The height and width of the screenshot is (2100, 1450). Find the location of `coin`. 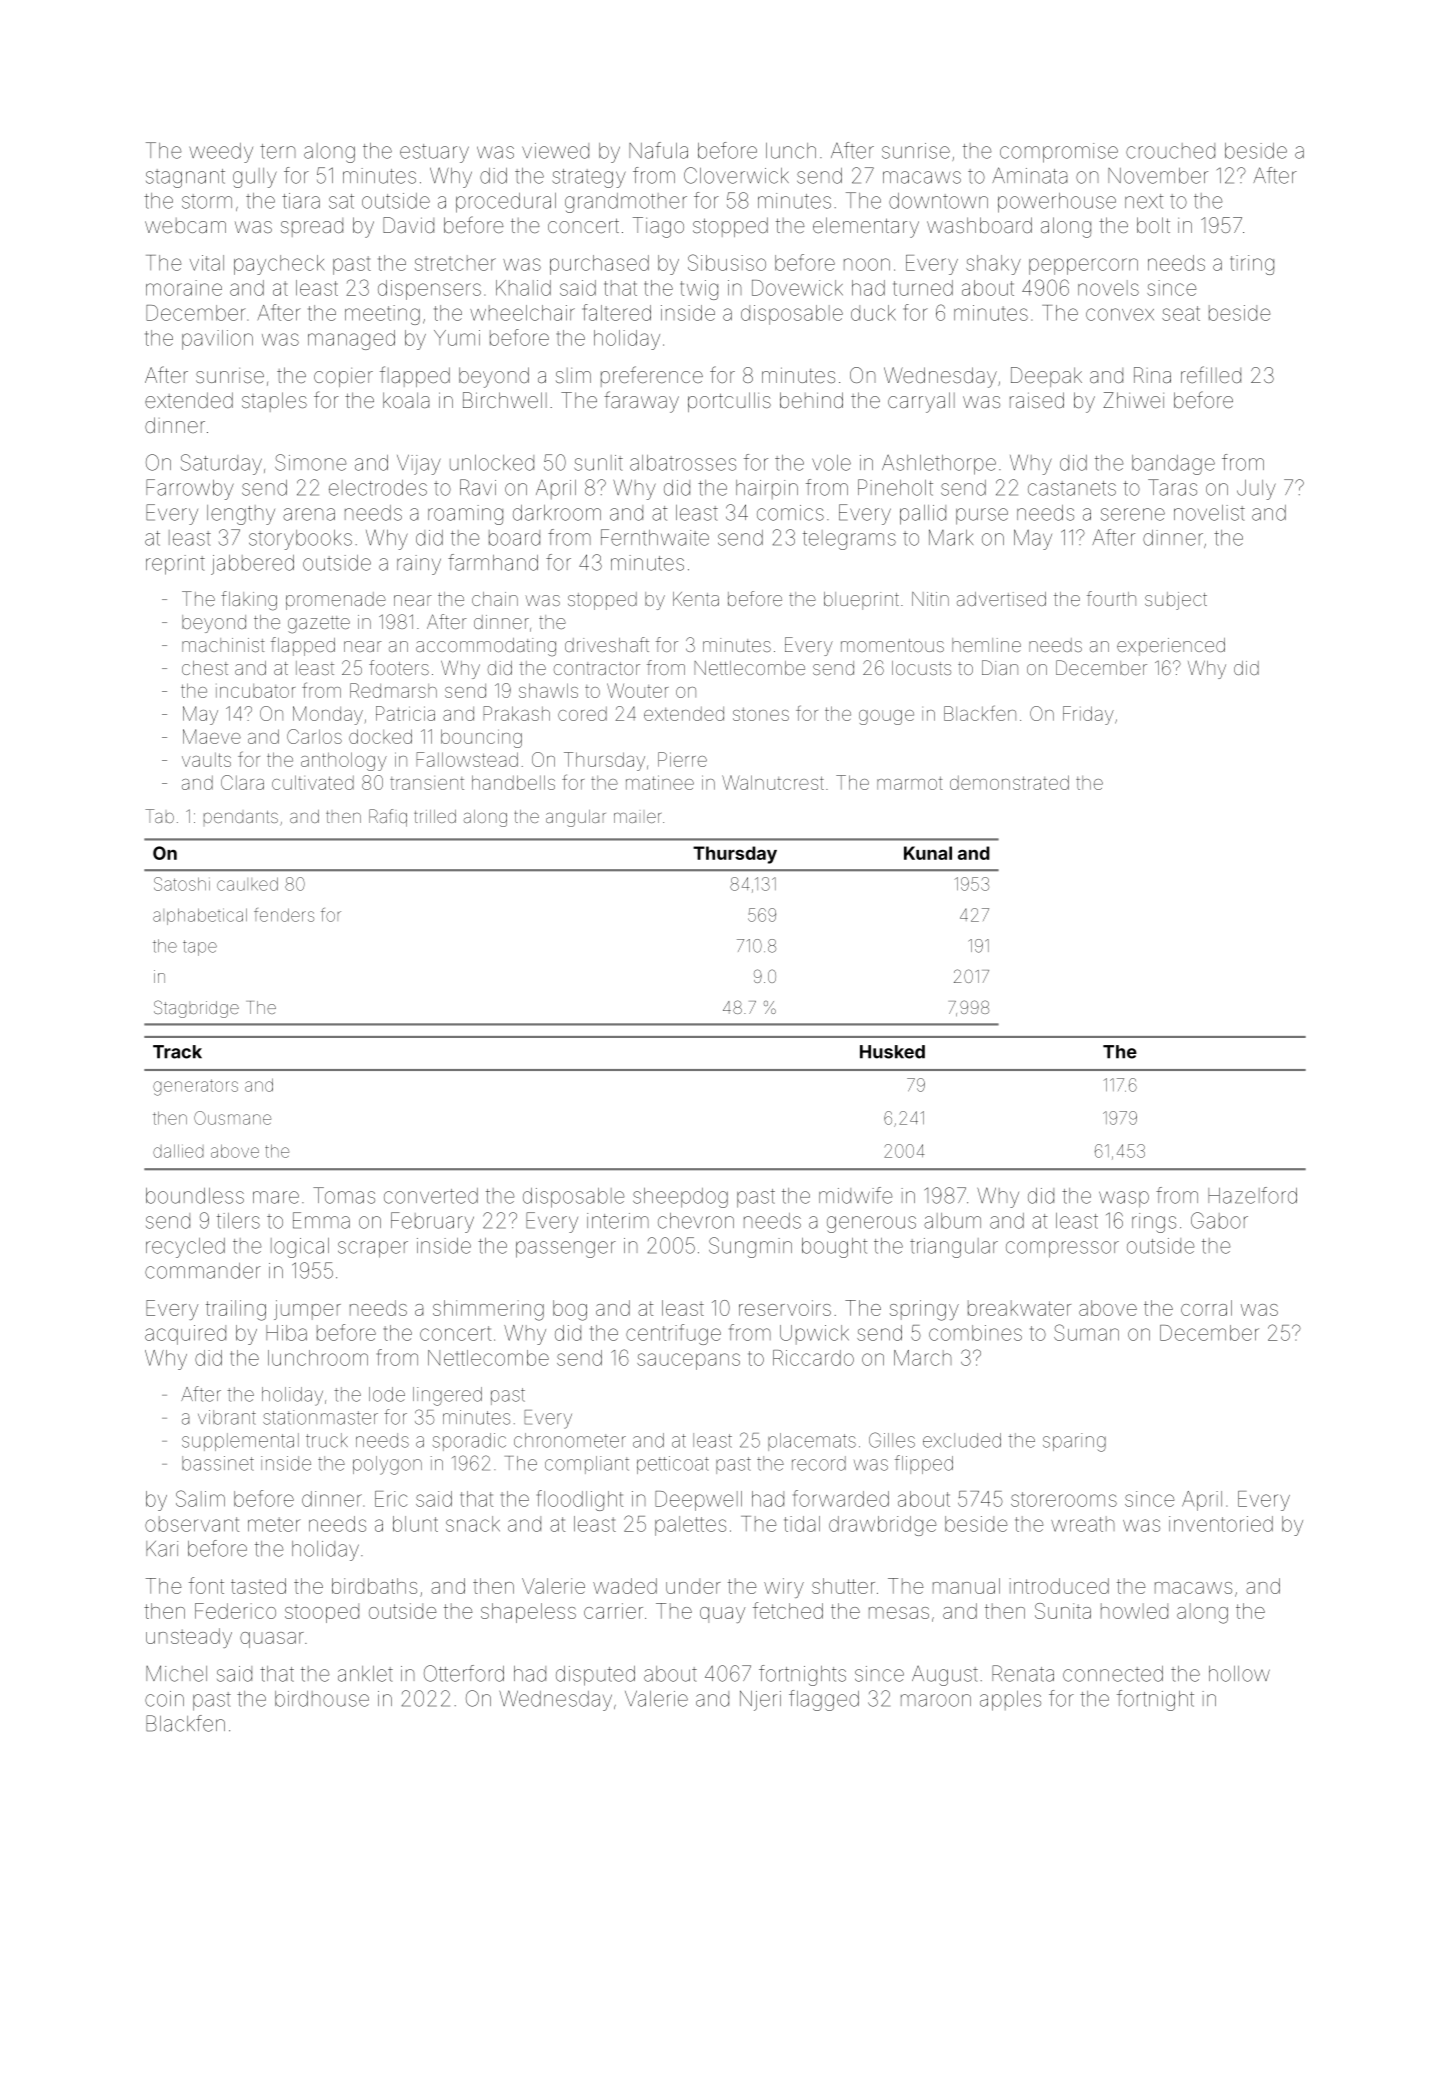

coin is located at coordinates (164, 1699).
